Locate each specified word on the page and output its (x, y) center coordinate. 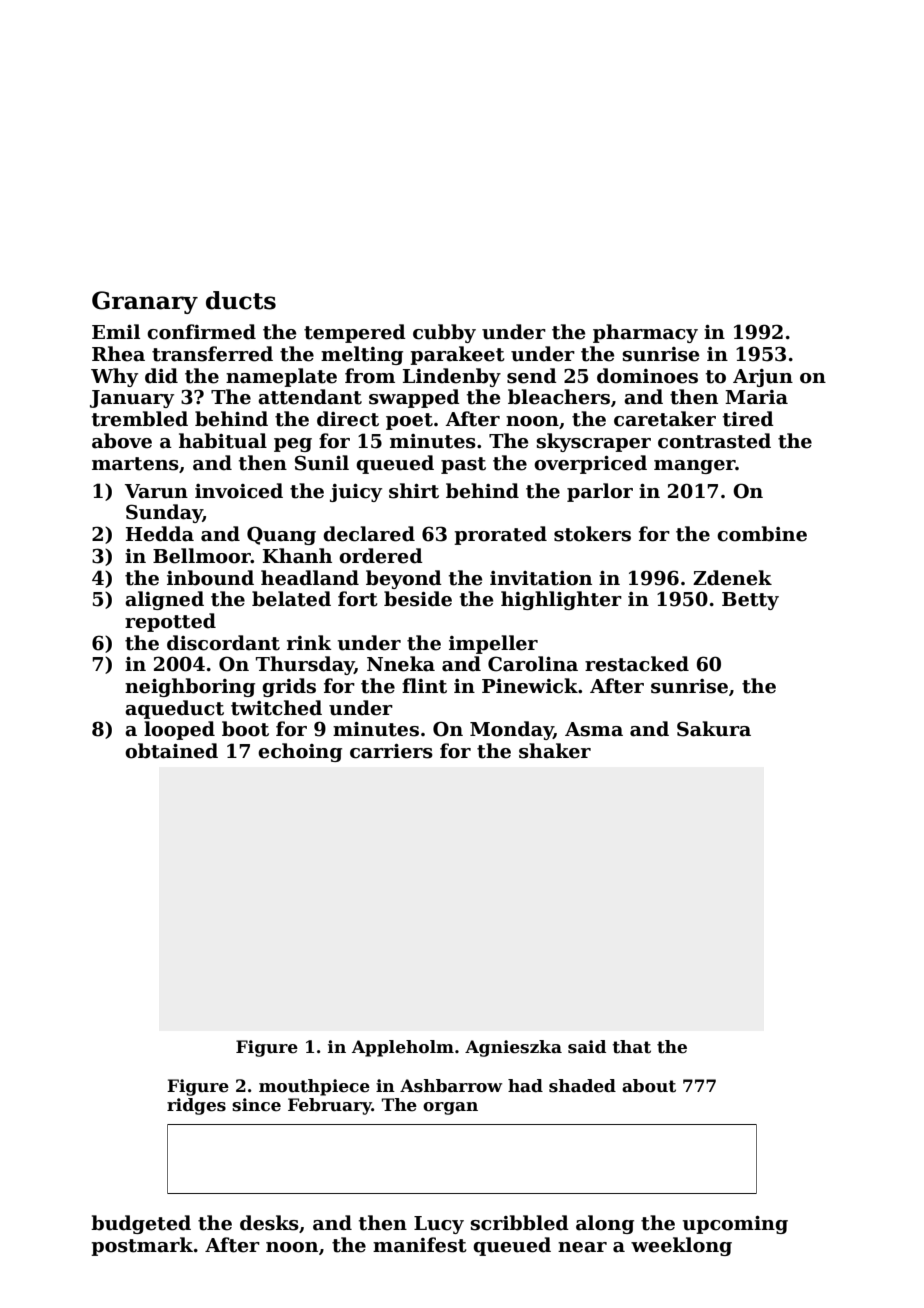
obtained (171, 751)
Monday (512, 730)
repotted (170, 622)
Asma (594, 729)
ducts (241, 300)
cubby (444, 333)
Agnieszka (513, 1048)
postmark (142, 1246)
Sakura (714, 729)
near (582, 1247)
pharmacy (645, 333)
